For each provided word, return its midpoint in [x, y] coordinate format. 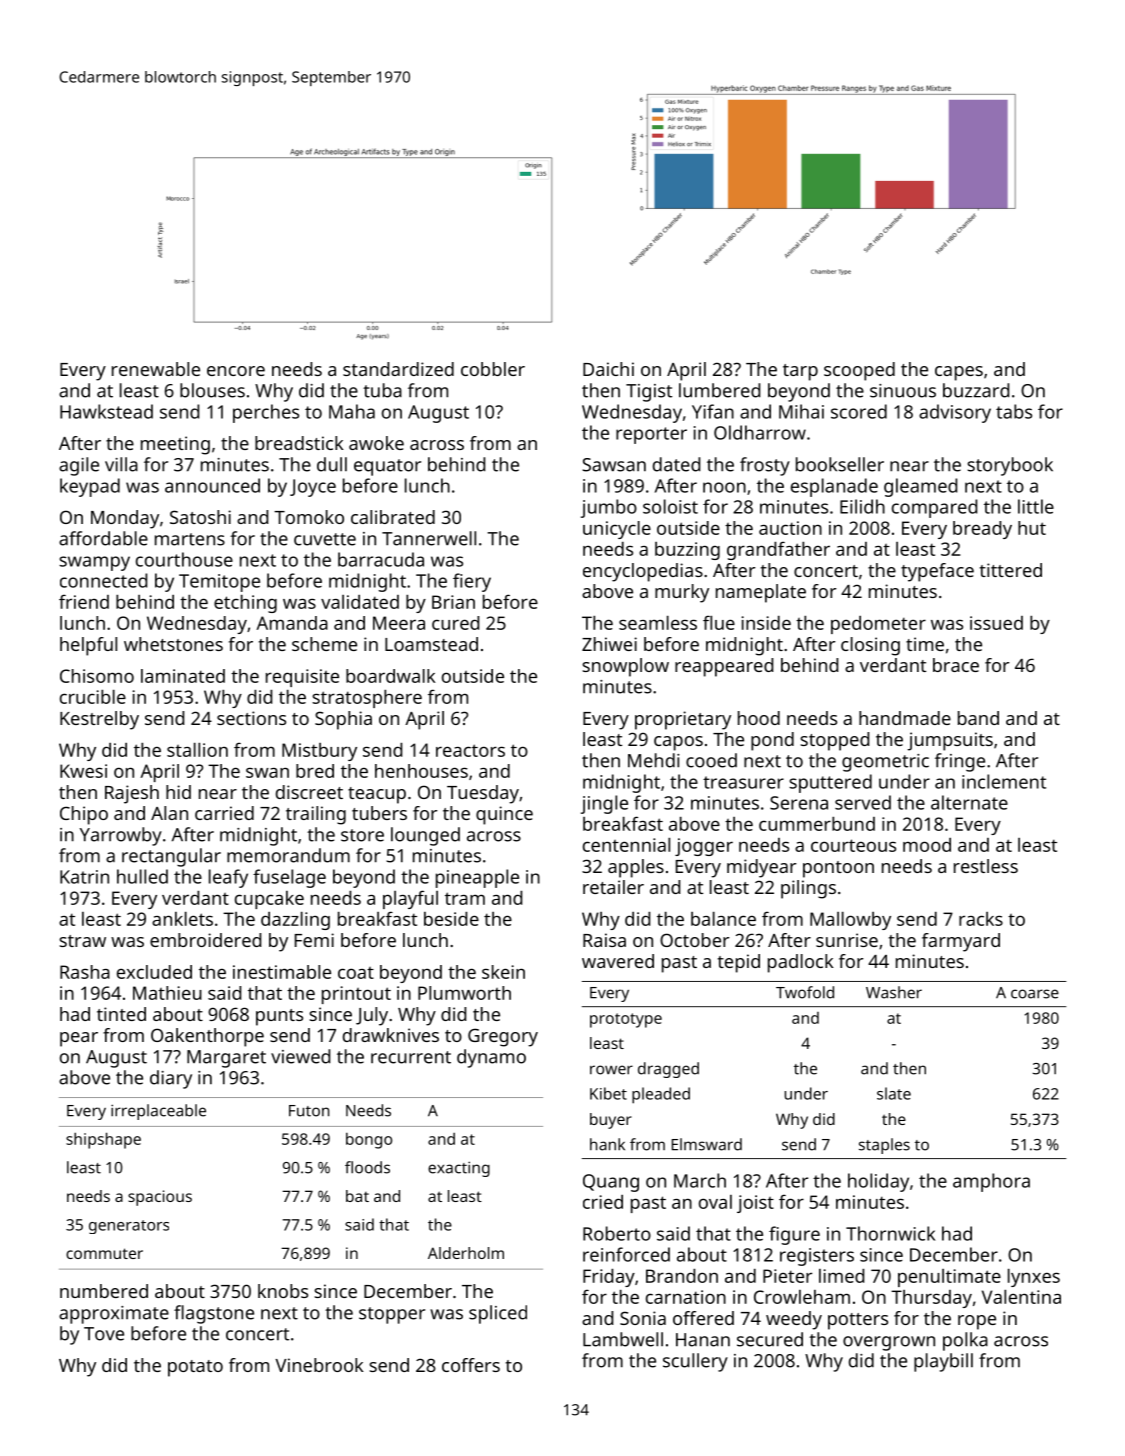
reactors [470, 750]
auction [790, 528]
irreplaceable [158, 1112]
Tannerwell [429, 538]
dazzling [295, 921]
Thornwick [890, 1233]
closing [870, 646]
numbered [104, 1291]
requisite [302, 678]
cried [603, 1202]
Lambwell [623, 1339]
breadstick [299, 443]
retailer [613, 887]
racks [981, 919]
